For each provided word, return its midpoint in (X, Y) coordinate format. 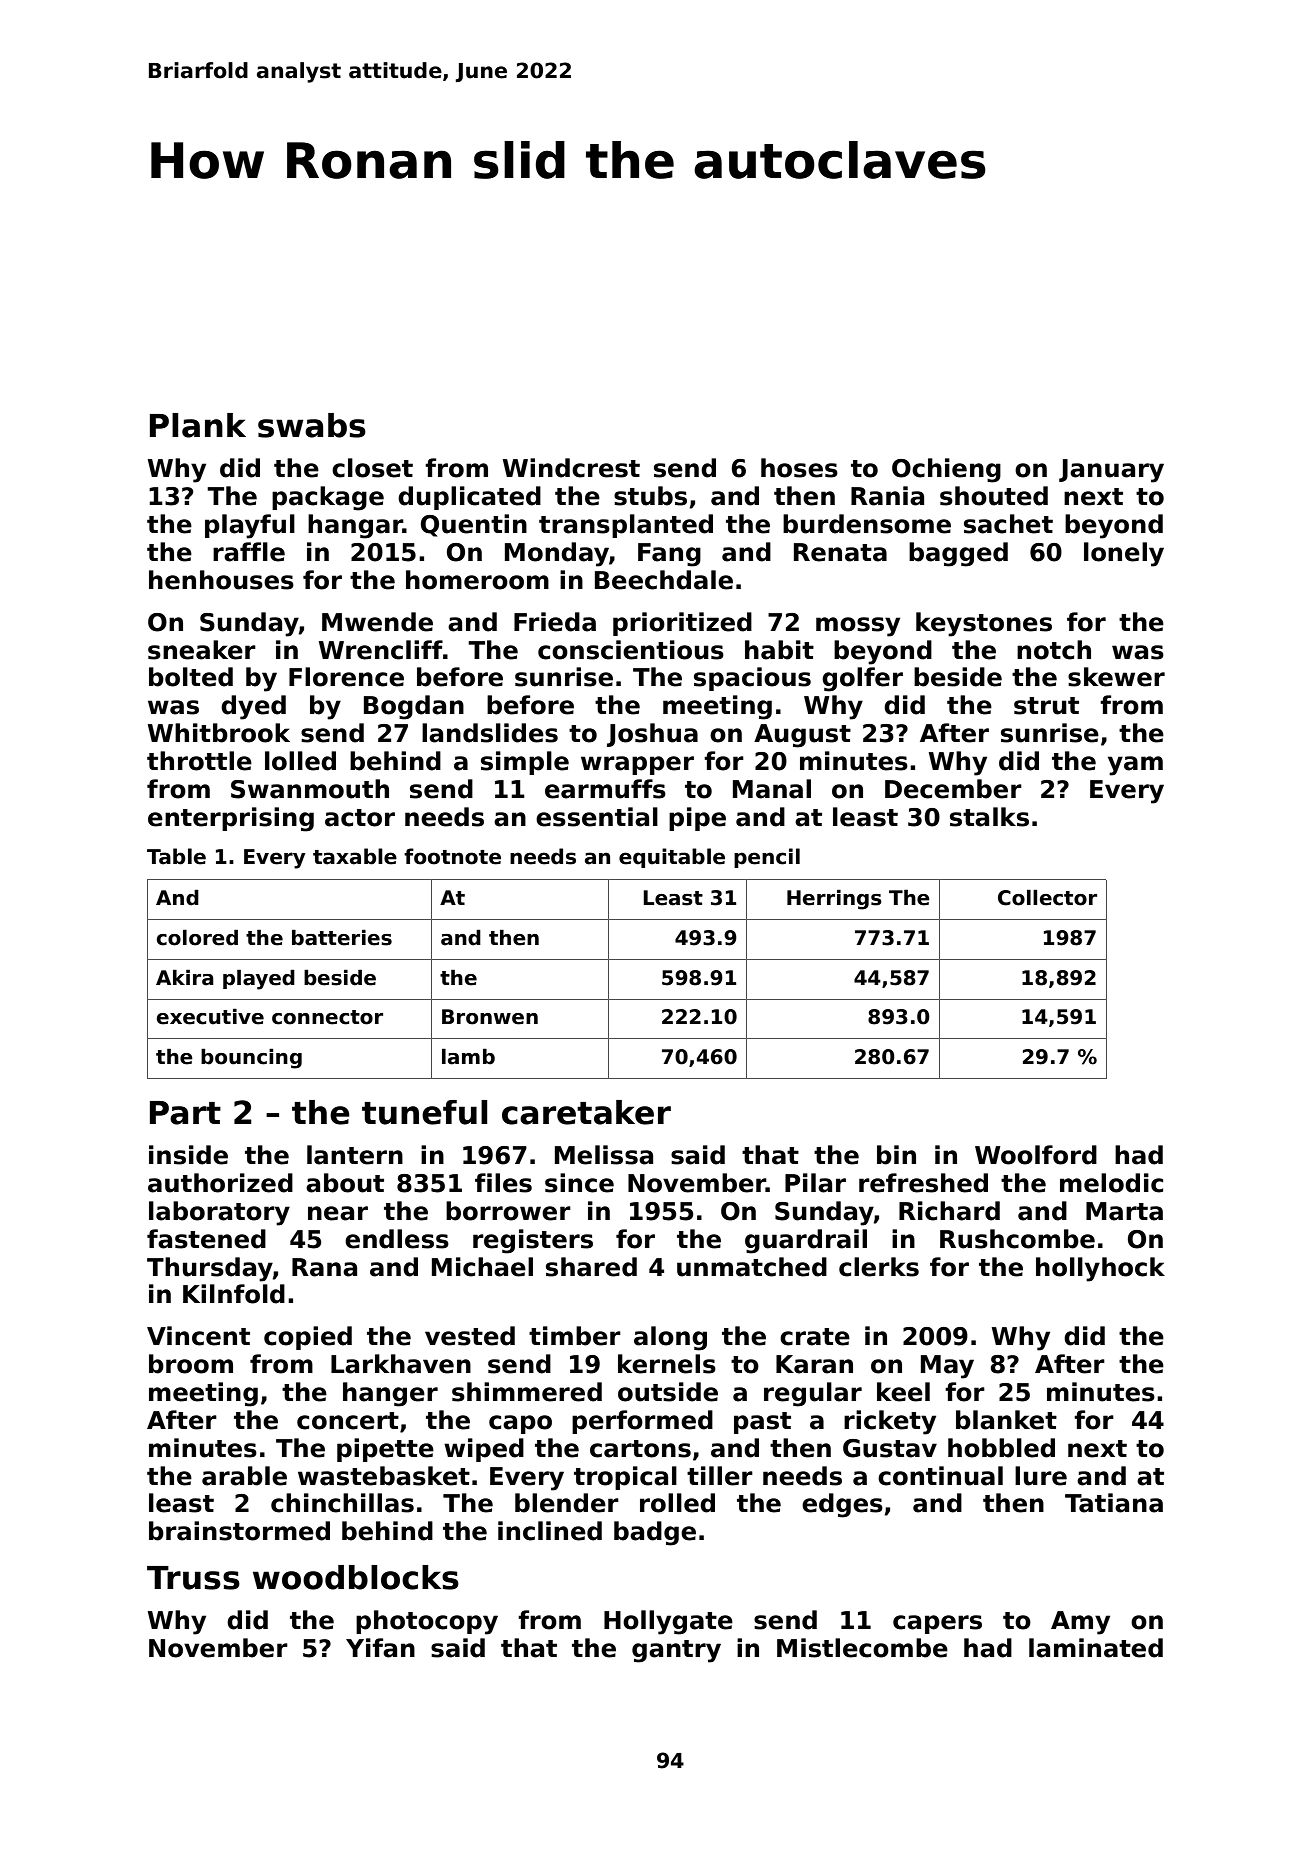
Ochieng (946, 470)
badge (655, 1533)
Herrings (834, 899)
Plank (198, 425)
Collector (1047, 897)
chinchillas (342, 1503)
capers (937, 1624)
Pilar (815, 1183)
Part (185, 1113)
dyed (253, 707)
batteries (342, 937)
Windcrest (571, 468)
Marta (1124, 1211)
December (953, 789)
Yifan (380, 1648)
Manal (772, 789)
